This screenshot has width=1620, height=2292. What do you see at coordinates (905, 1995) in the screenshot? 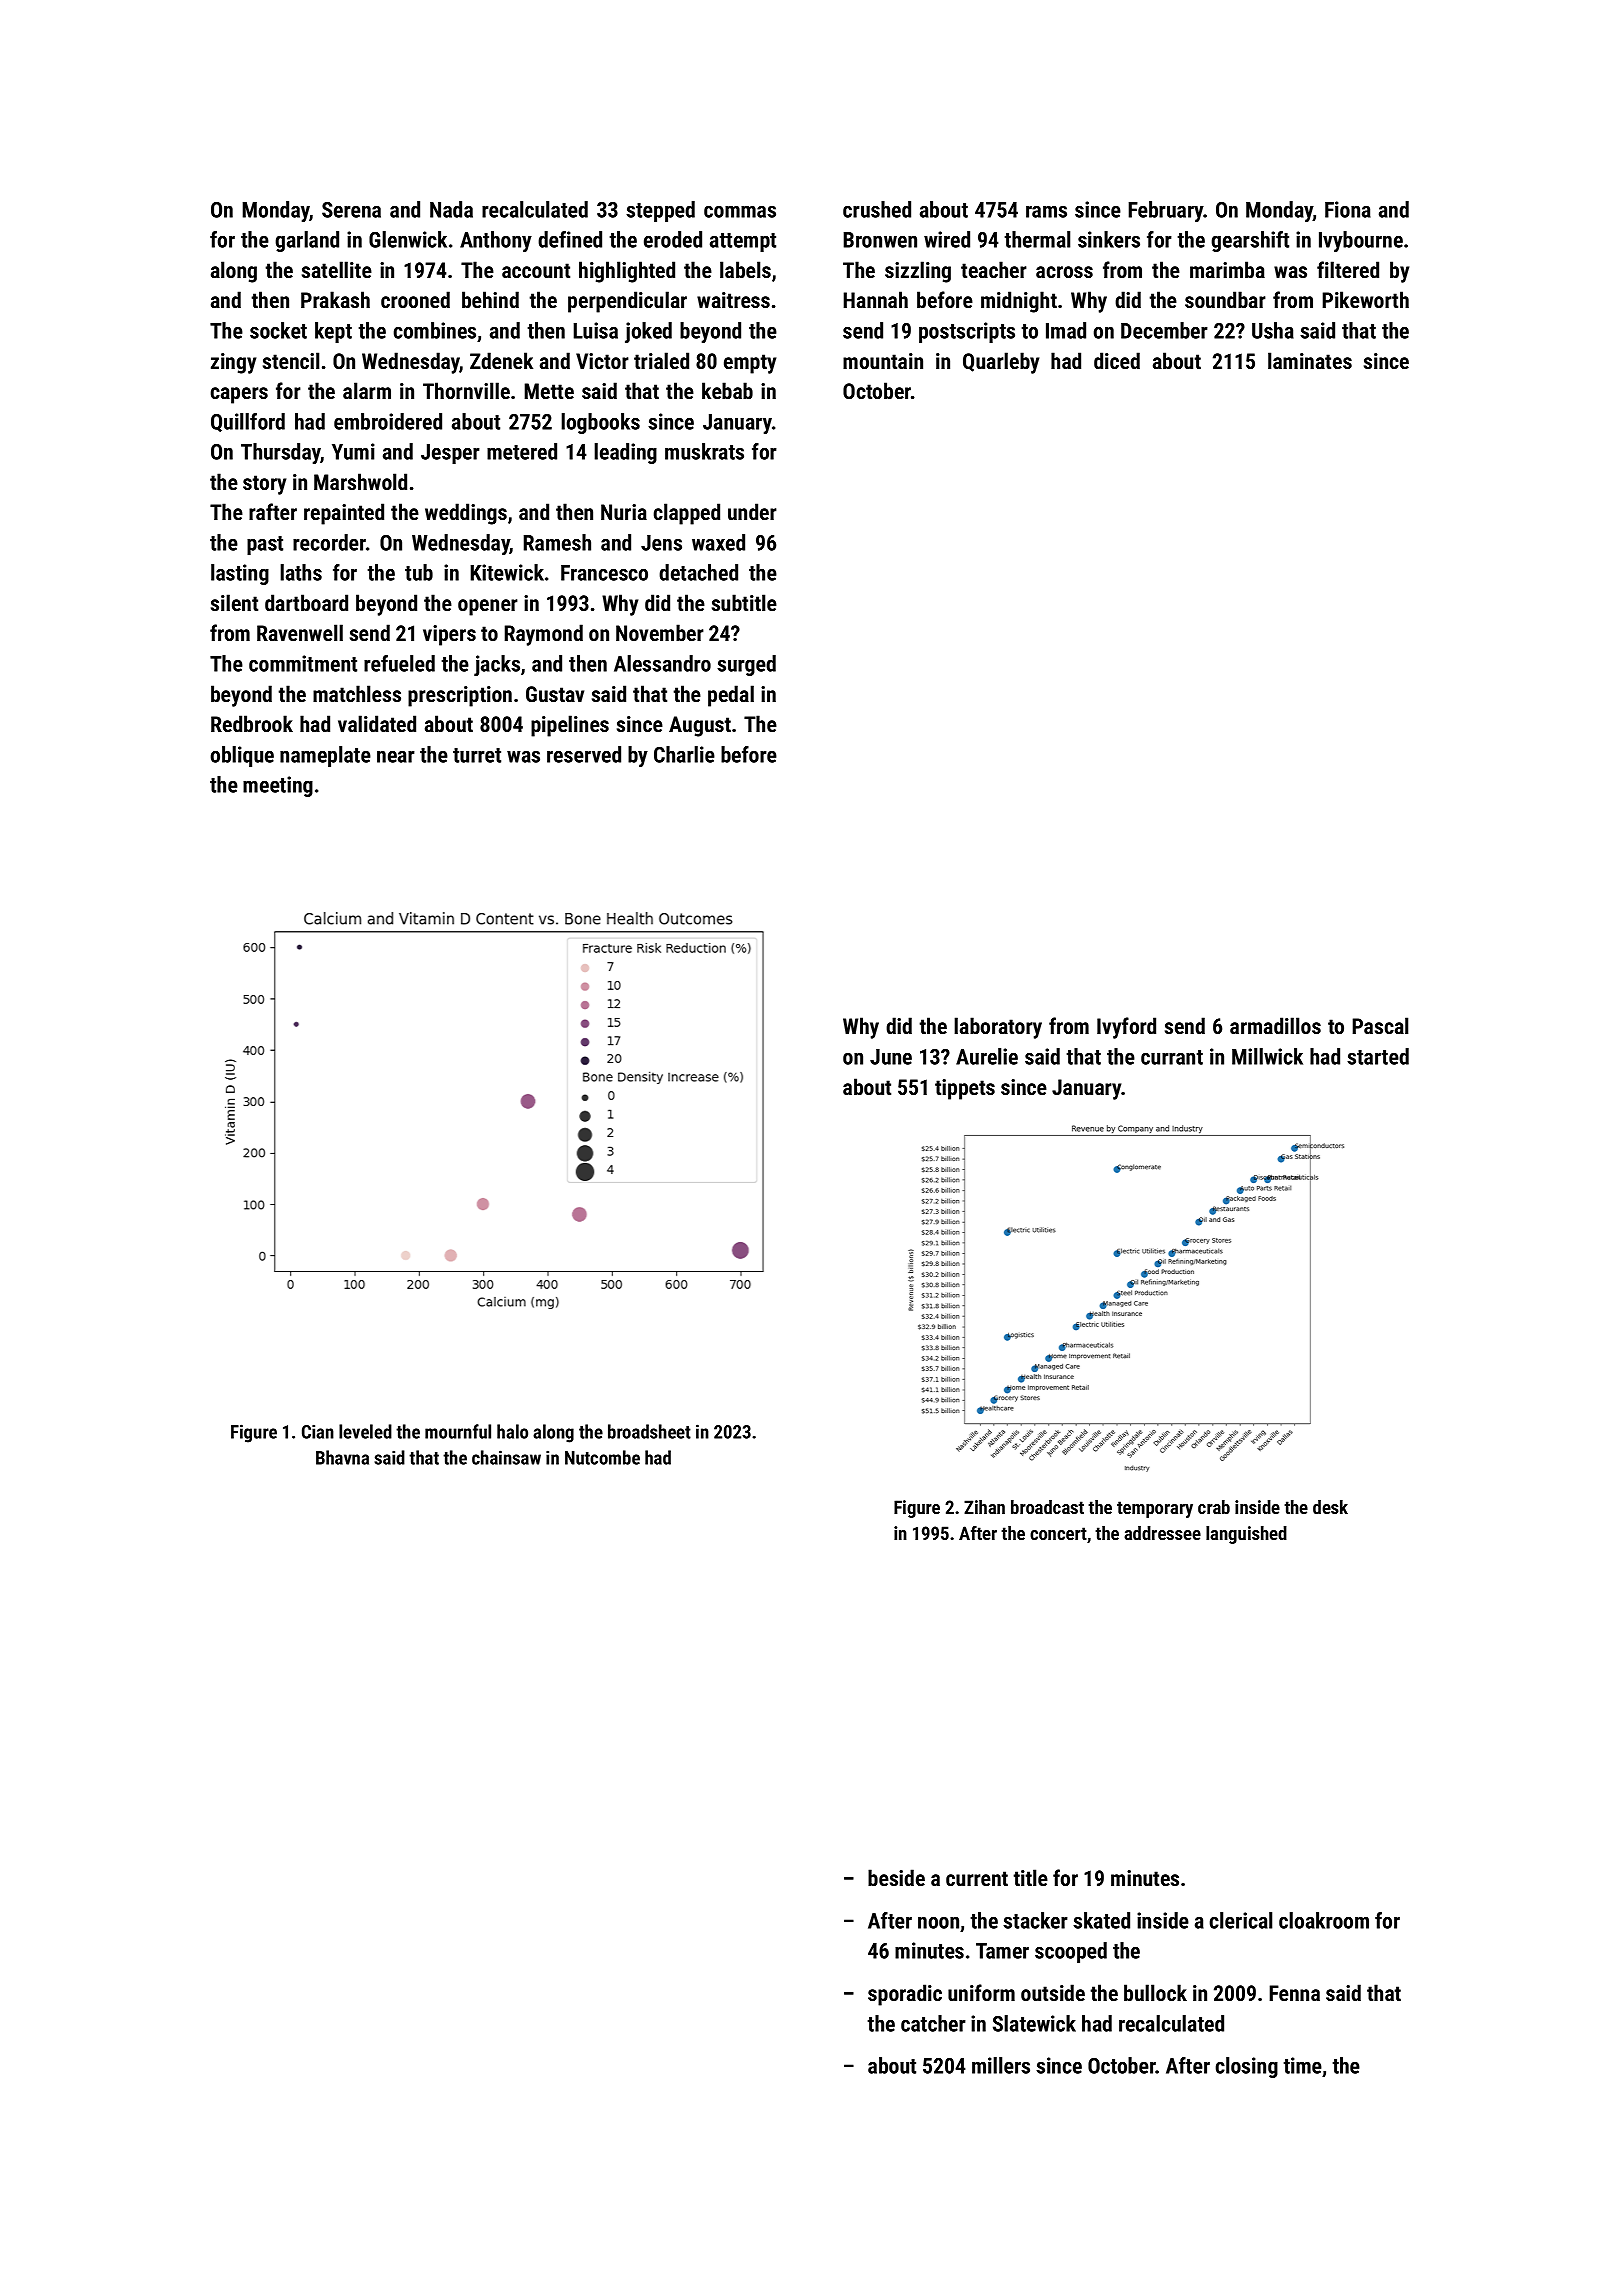
I see `sporadic` at bounding box center [905, 1995].
